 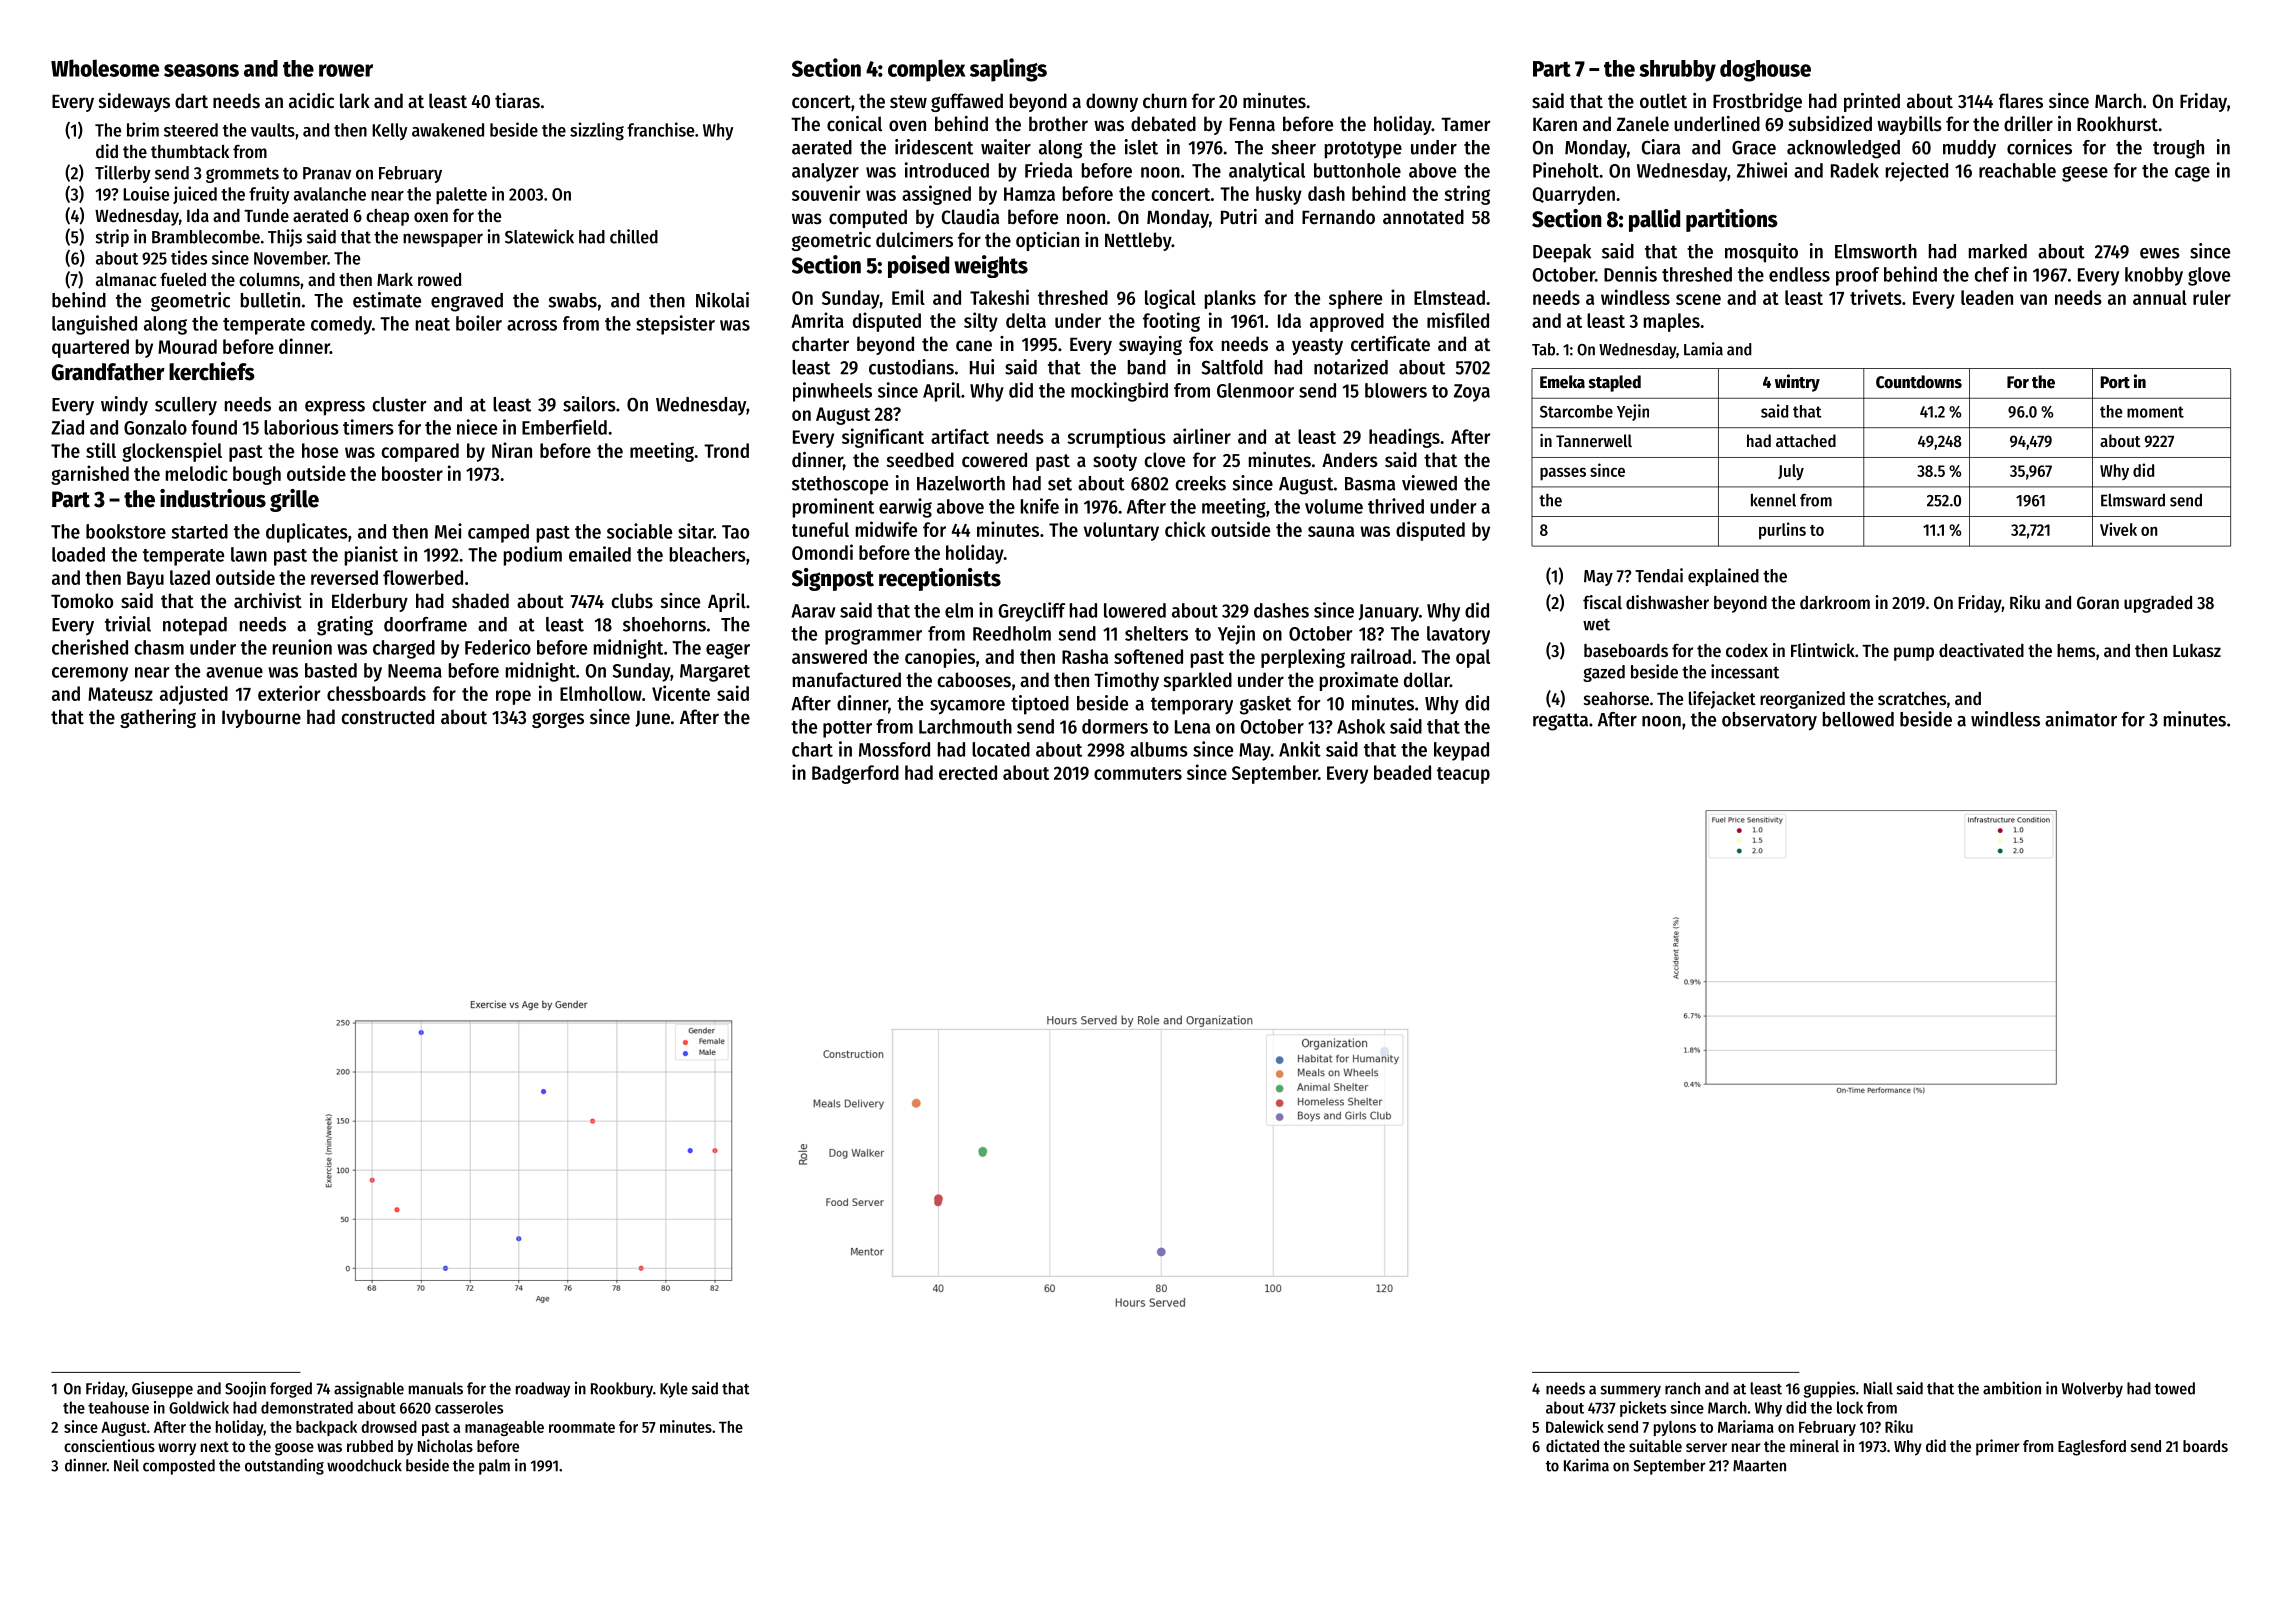 What do you see at coordinates (436, 1388) in the document?
I see `manuals` at bounding box center [436, 1388].
